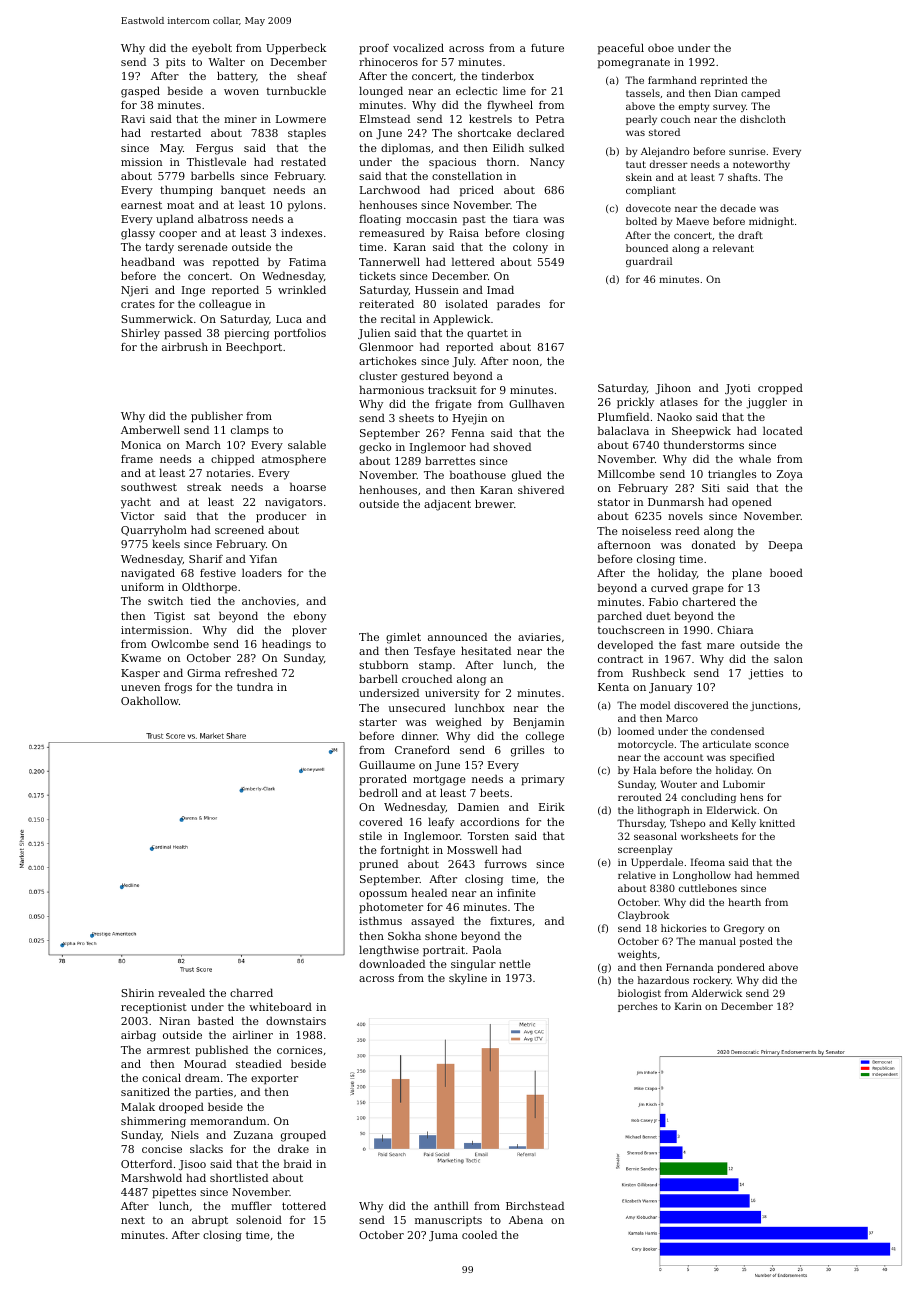 This image has width=924, height=1308. I want to click on vocalized, so click(418, 47).
